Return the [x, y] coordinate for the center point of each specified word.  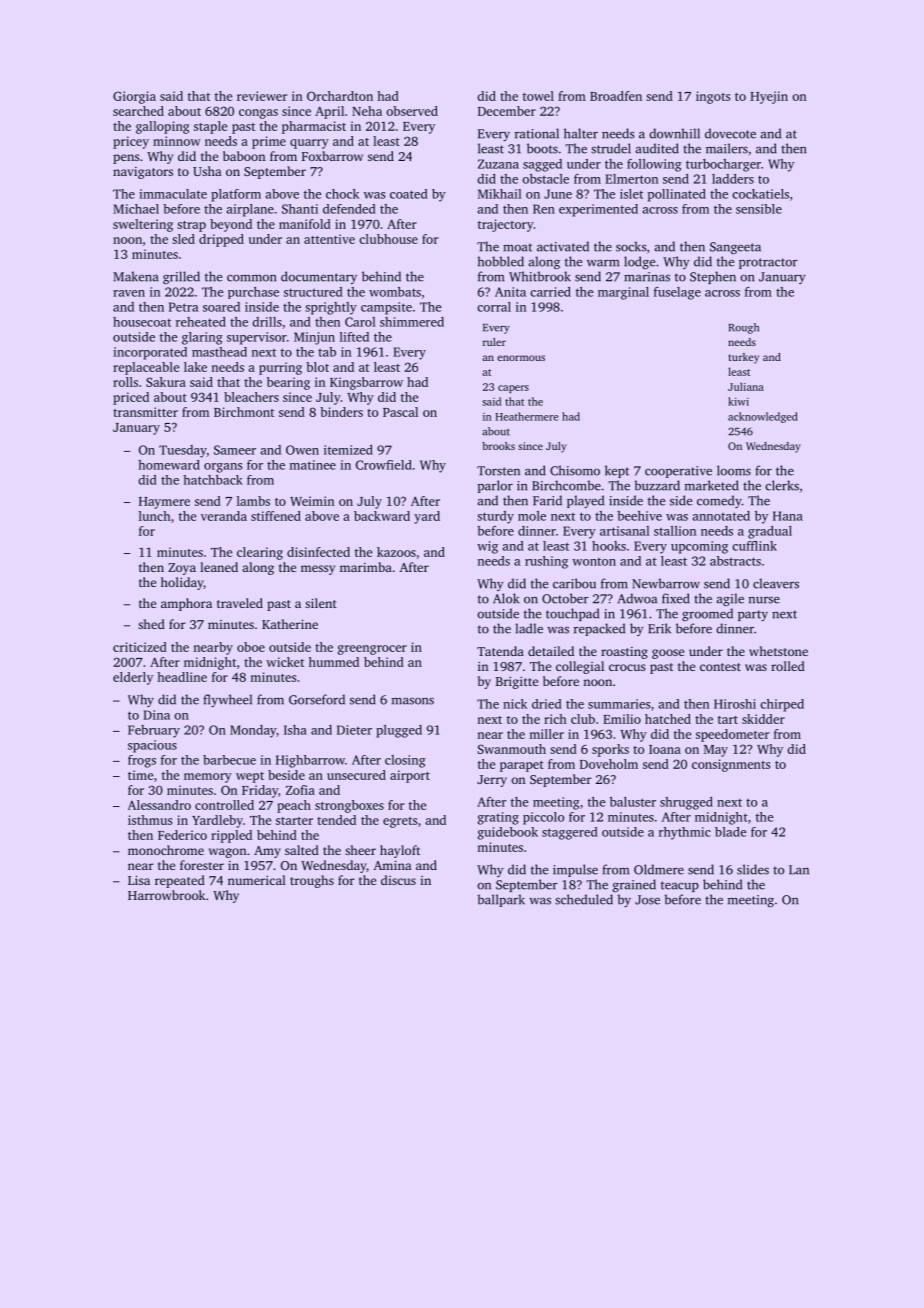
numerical [257, 880]
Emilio [622, 719]
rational [537, 133]
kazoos [396, 552]
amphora [186, 604]
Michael [136, 209]
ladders [733, 179]
